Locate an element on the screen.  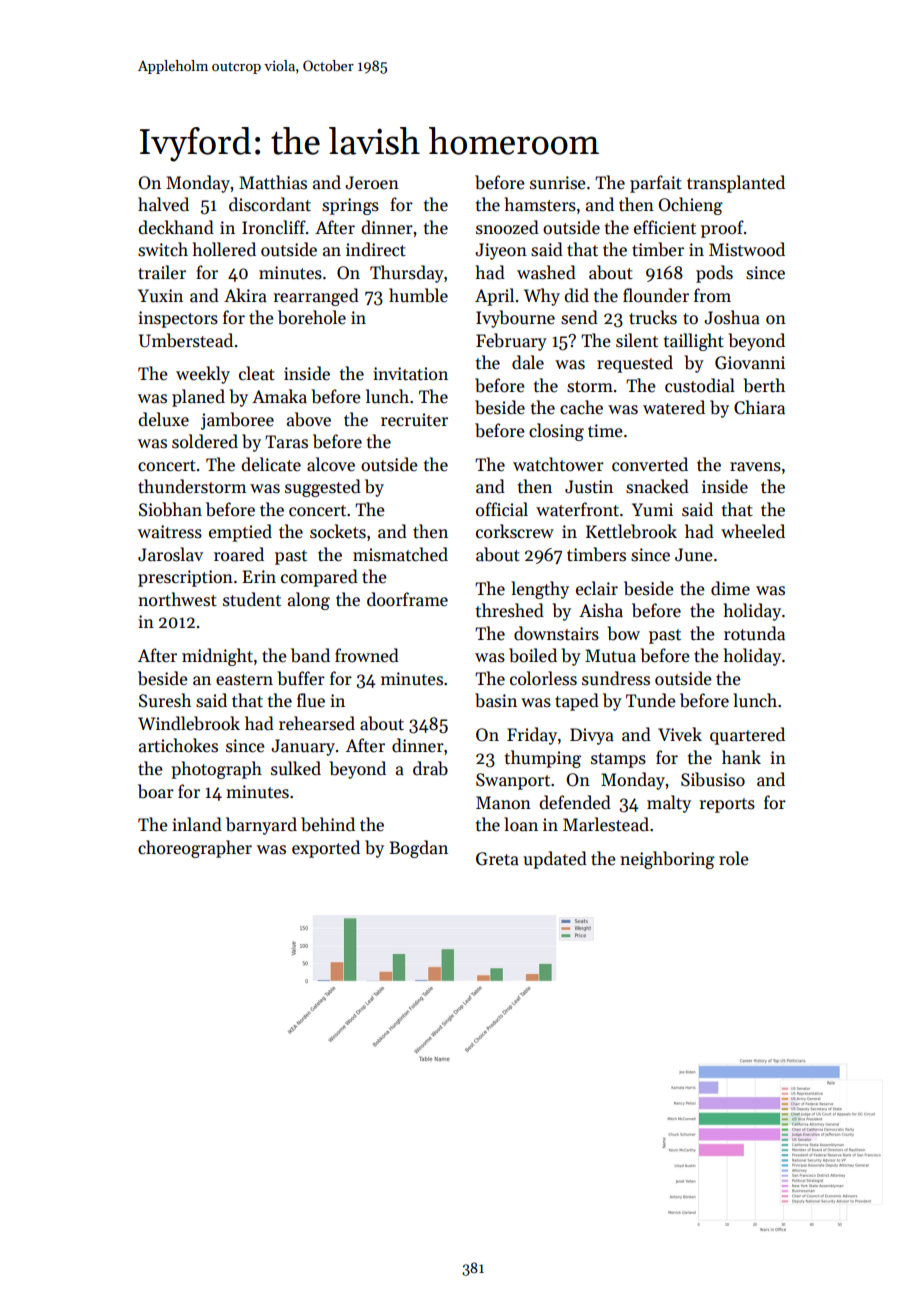
Swanport is located at coordinates (513, 781).
